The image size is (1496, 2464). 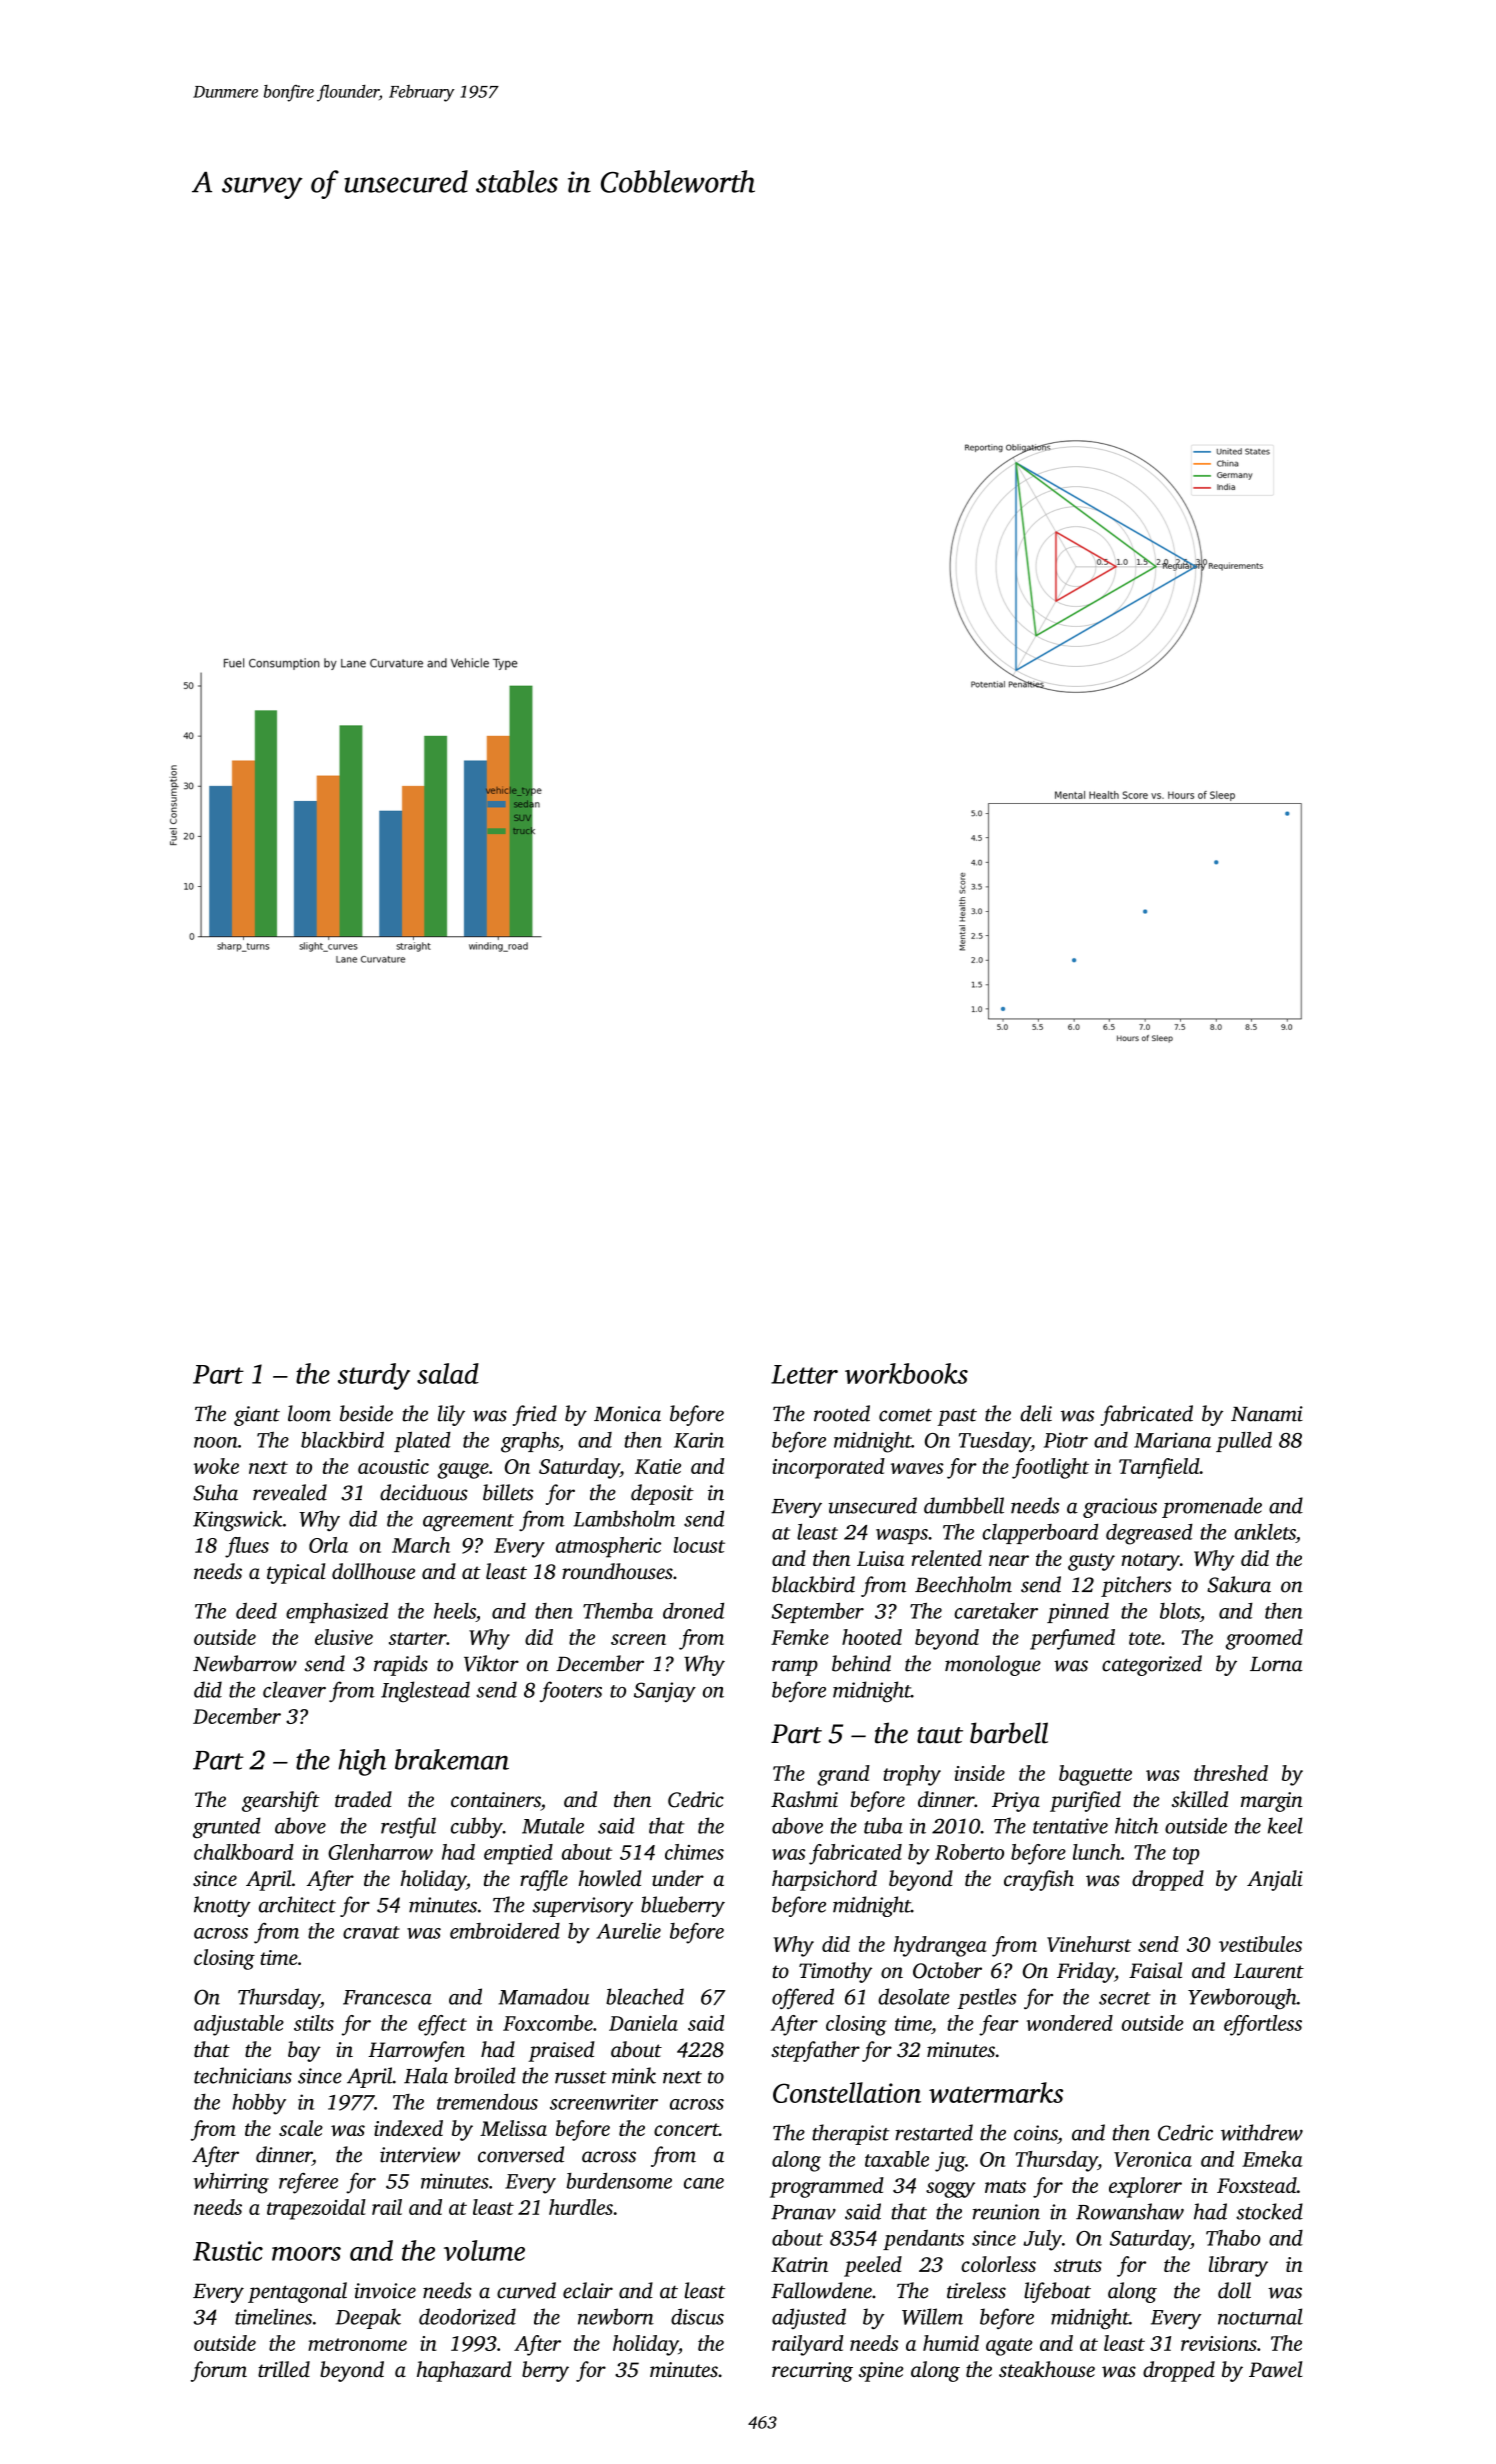 What do you see at coordinates (812, 2372) in the page?
I see `recurring` at bounding box center [812, 2372].
